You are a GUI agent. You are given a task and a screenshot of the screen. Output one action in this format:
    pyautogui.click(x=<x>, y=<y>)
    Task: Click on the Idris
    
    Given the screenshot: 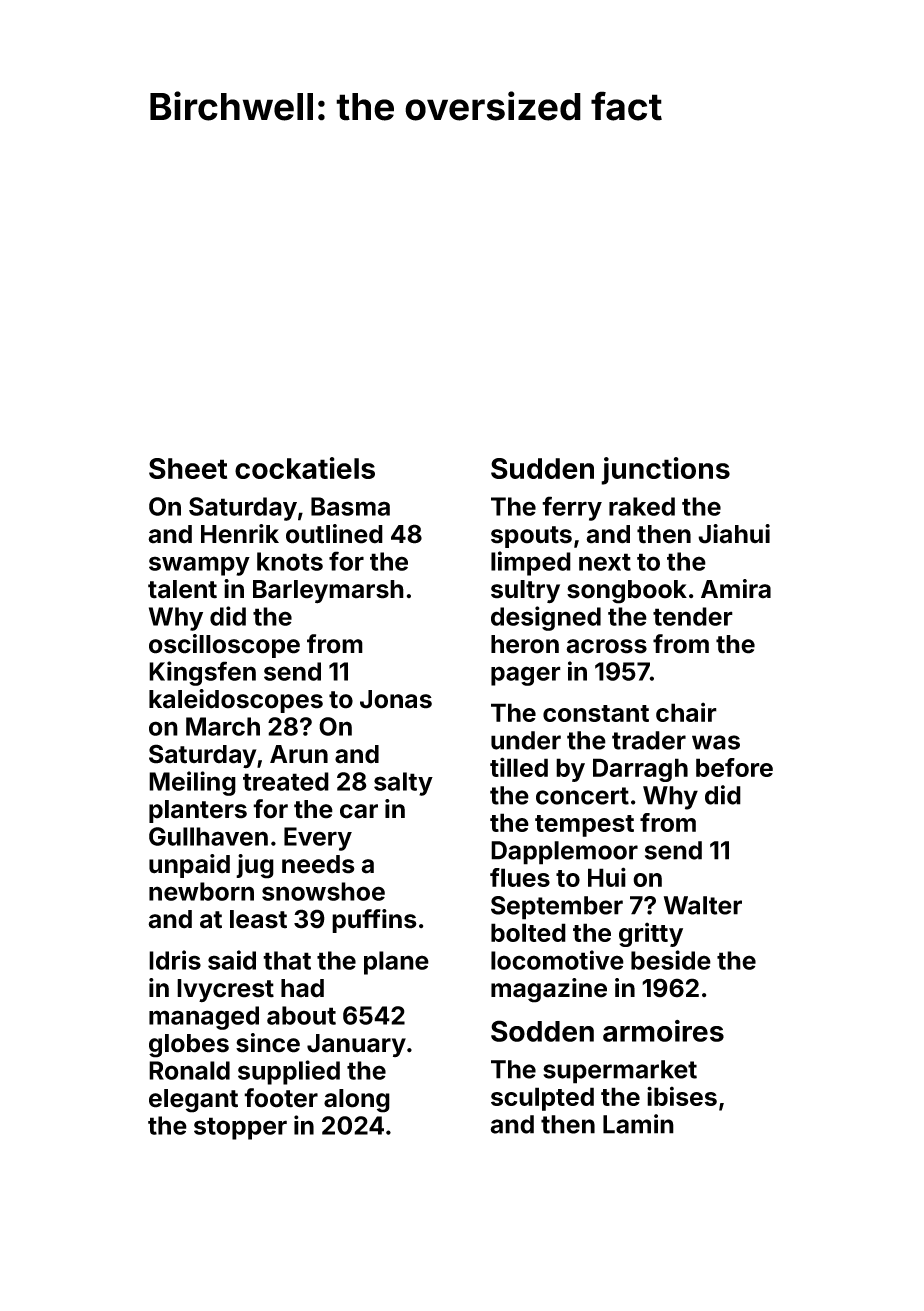 What is the action you would take?
    pyautogui.click(x=175, y=960)
